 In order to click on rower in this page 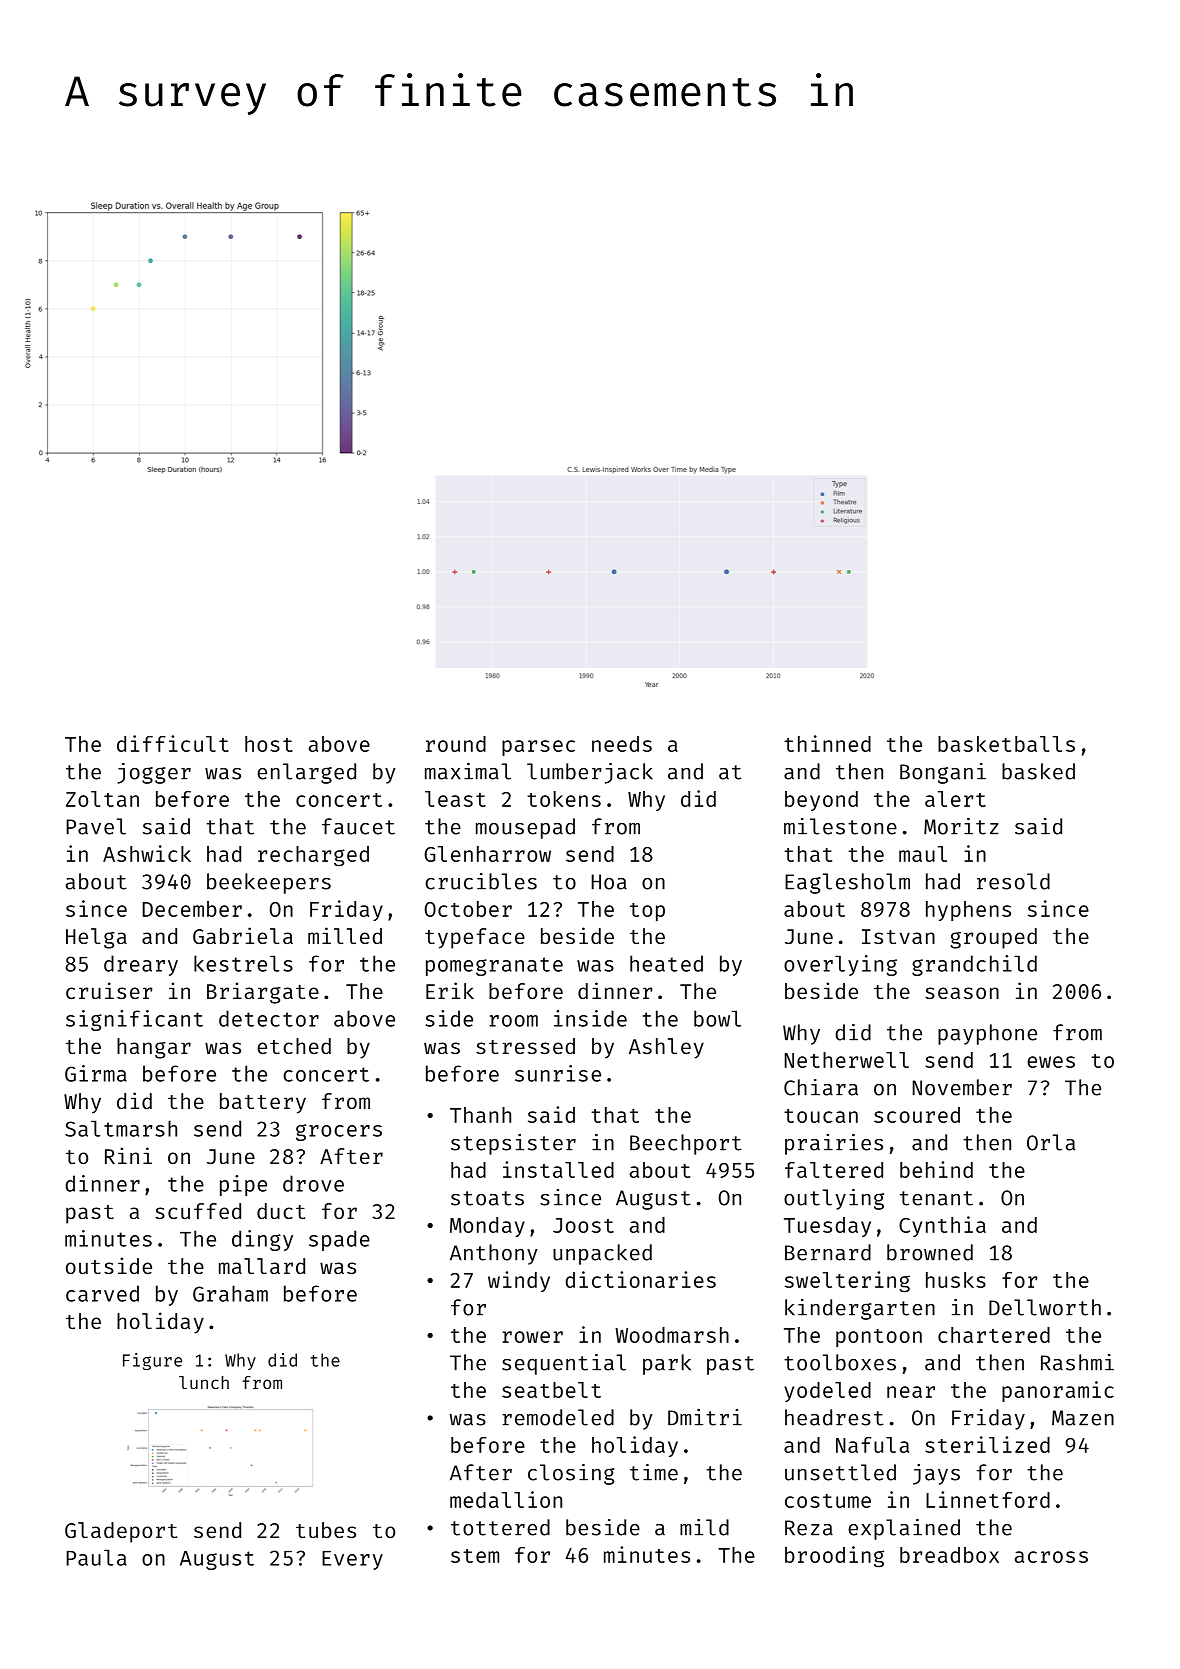, I will do `click(533, 1337)`.
